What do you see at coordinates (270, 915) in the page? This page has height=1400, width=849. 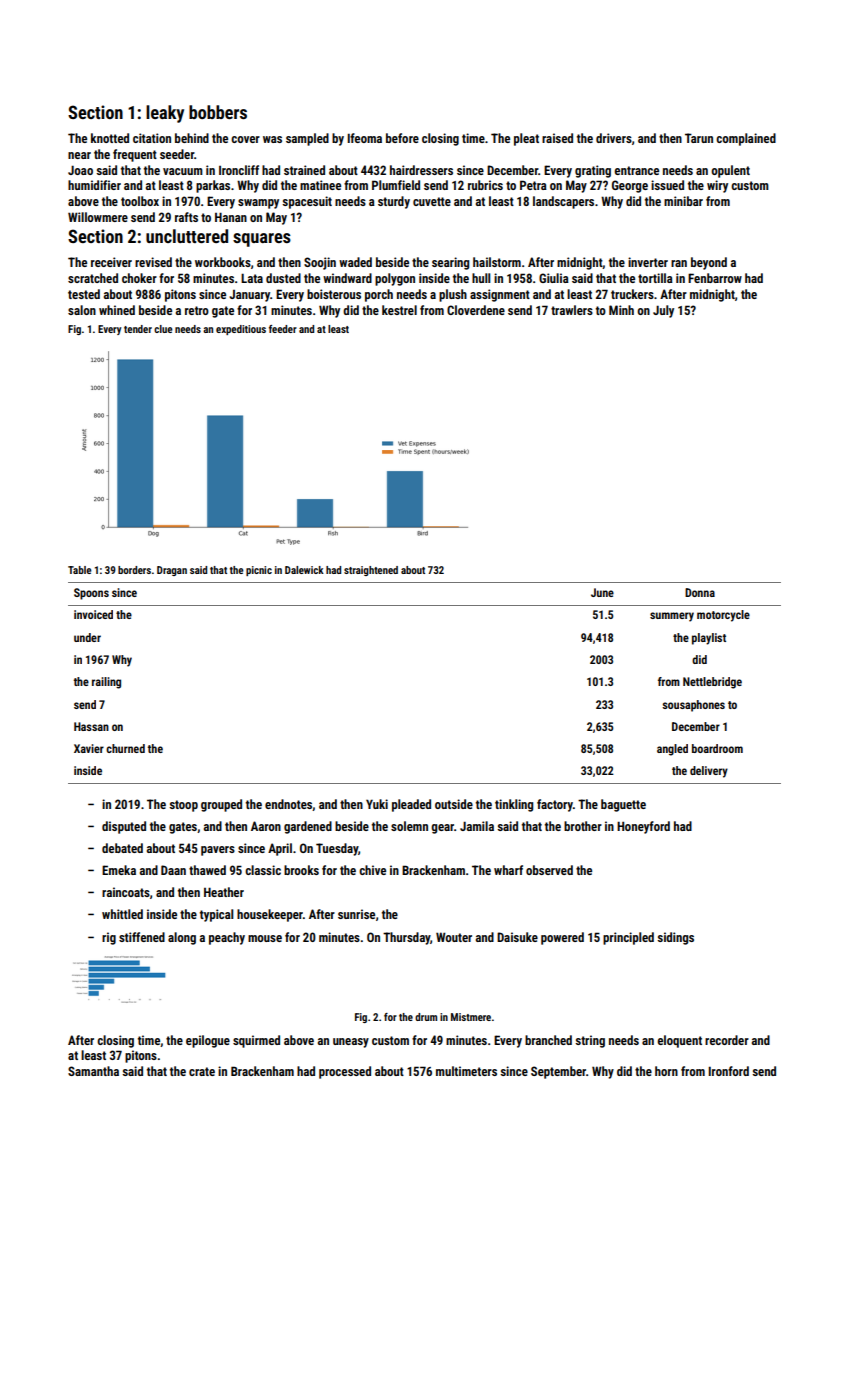 I see `housekeeper` at bounding box center [270, 915].
